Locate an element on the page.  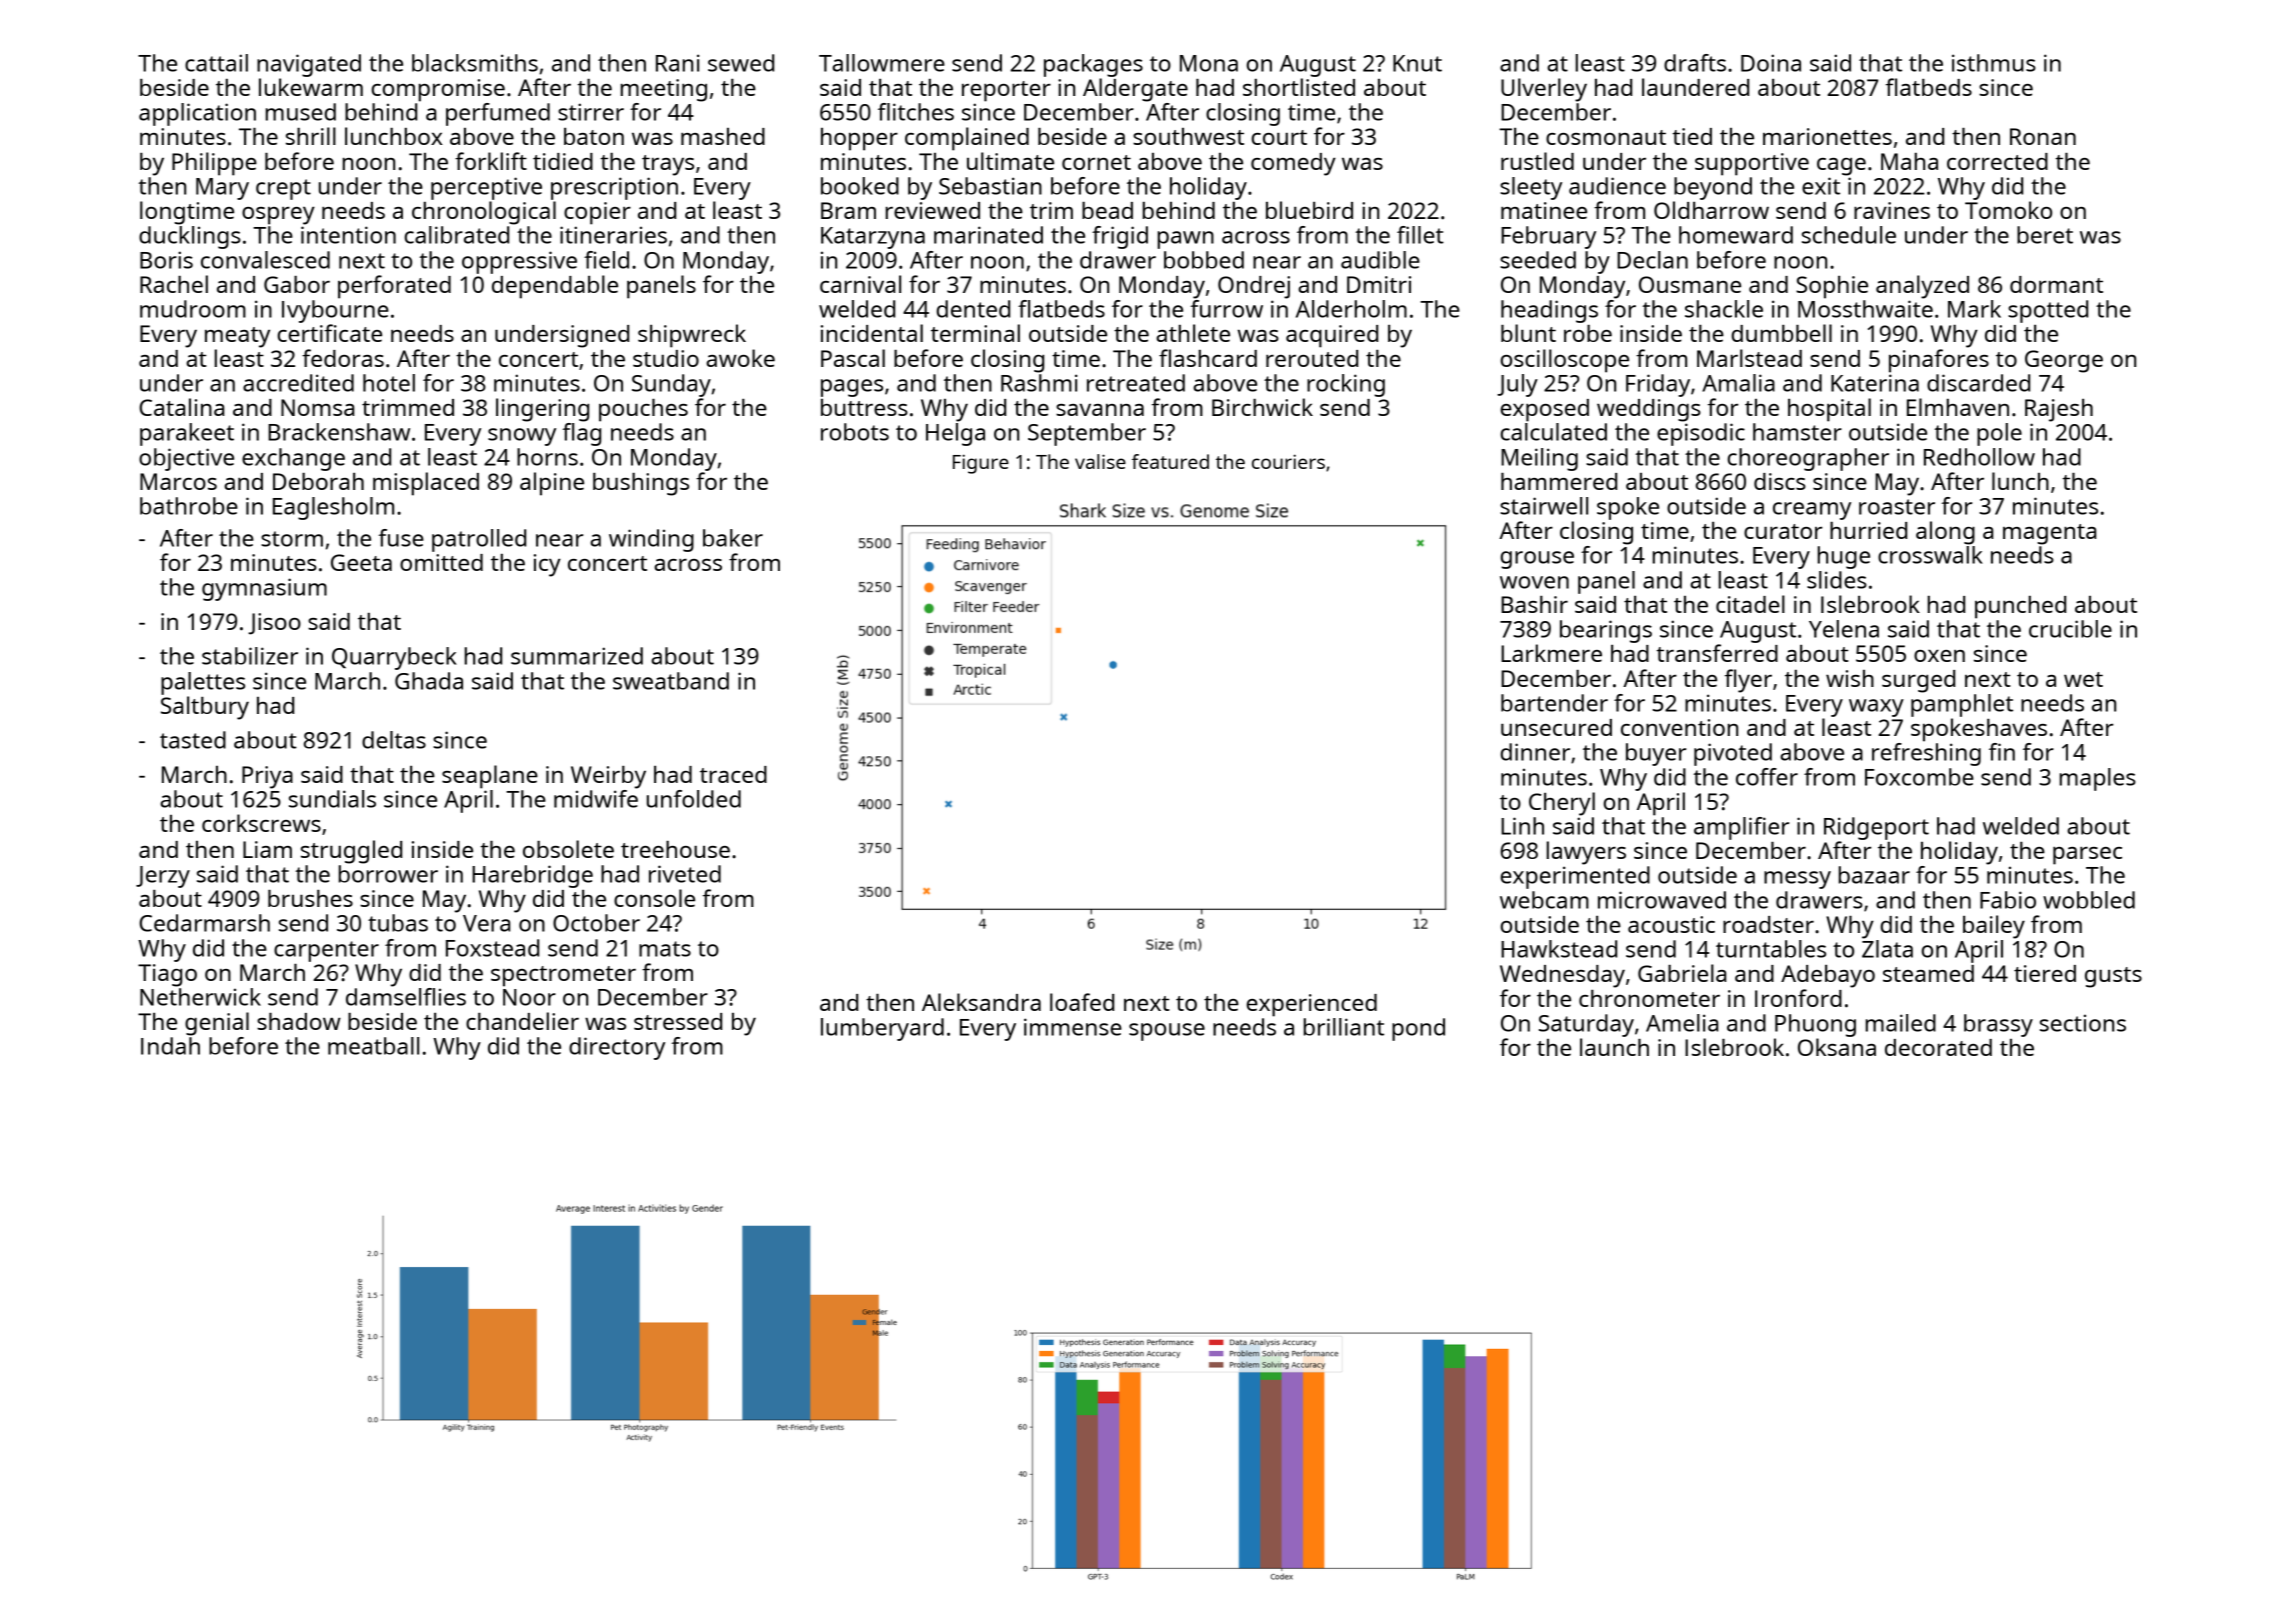
loafed is located at coordinates (1082, 1002).
